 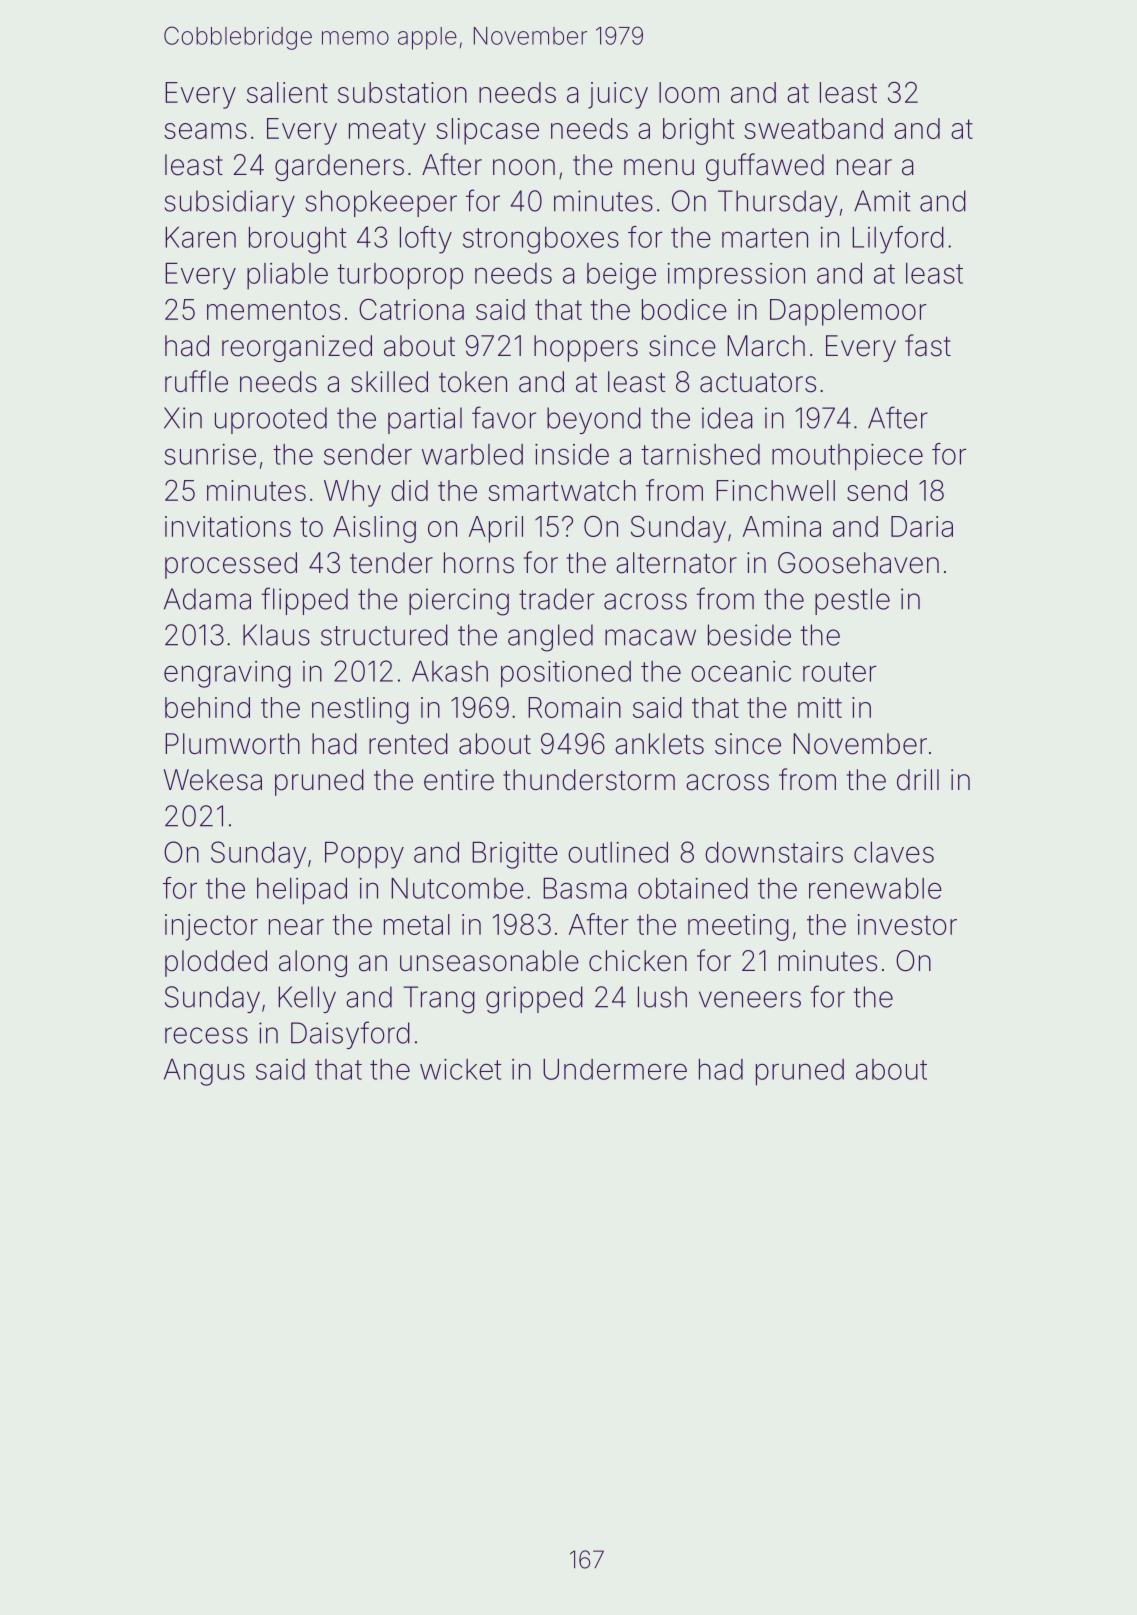 What do you see at coordinates (459, 780) in the page?
I see `entire` at bounding box center [459, 780].
